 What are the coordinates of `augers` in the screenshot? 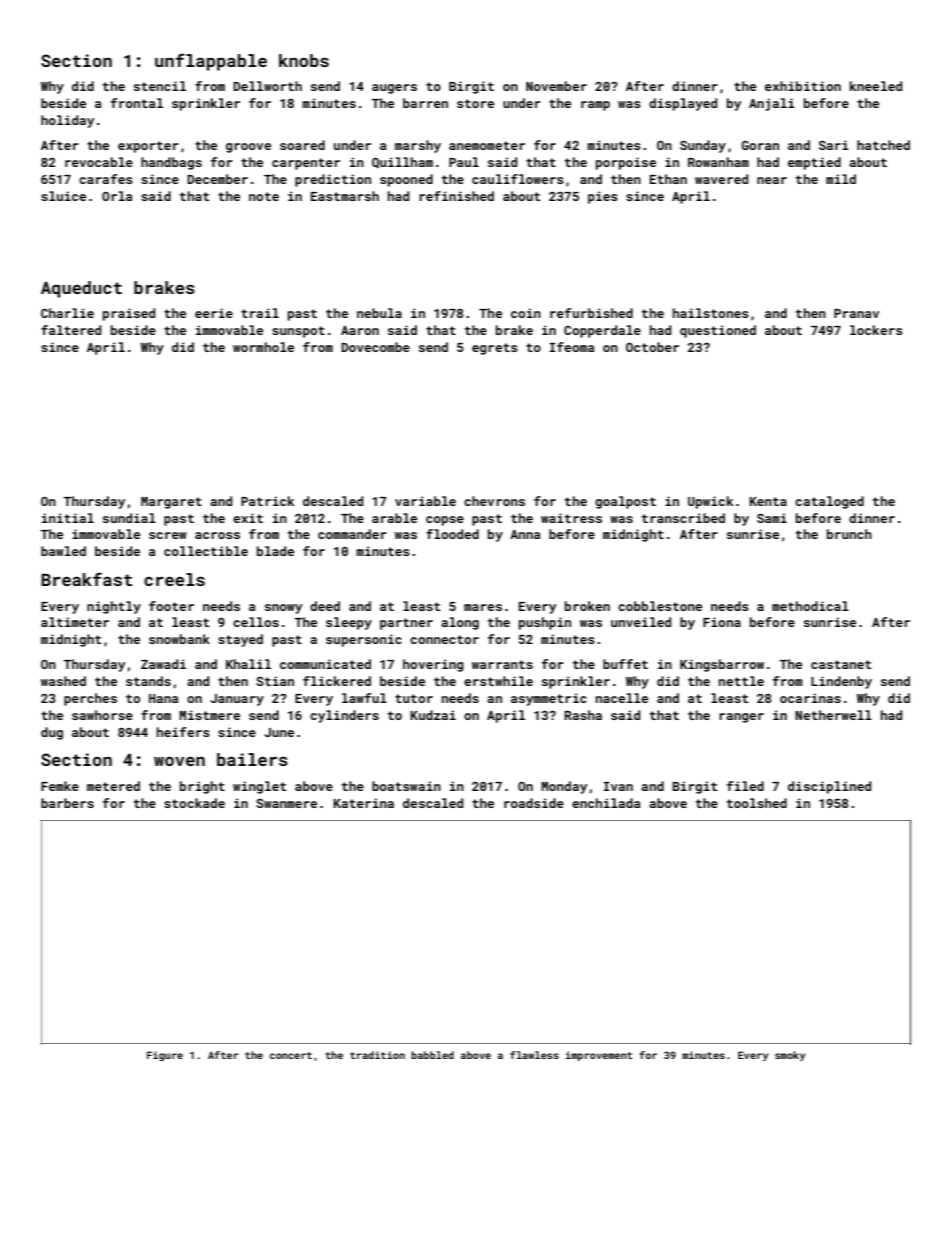 It's located at (394, 89).
